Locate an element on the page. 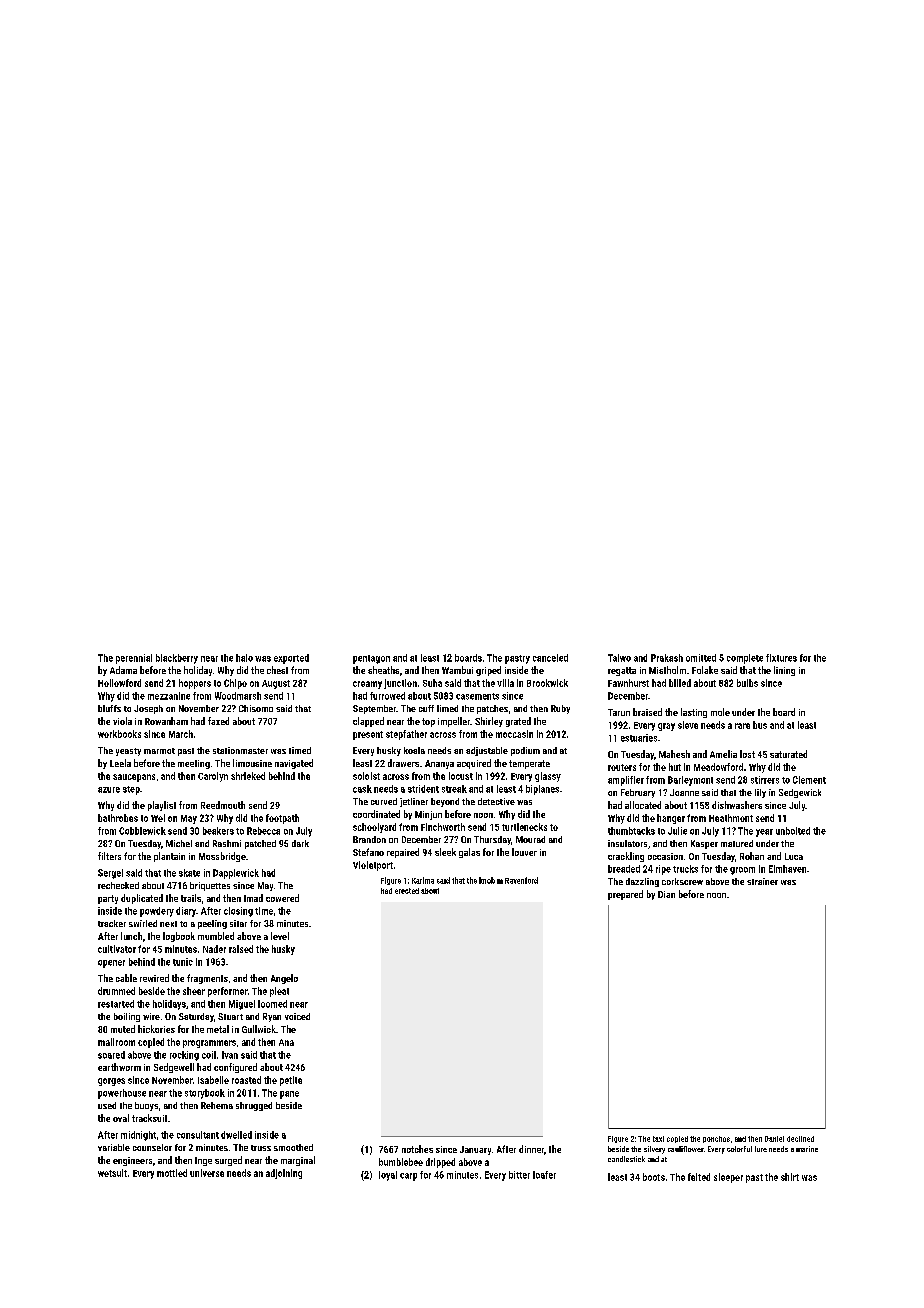 The width and height of the document is (924, 1308). Angelo is located at coordinates (284, 979).
